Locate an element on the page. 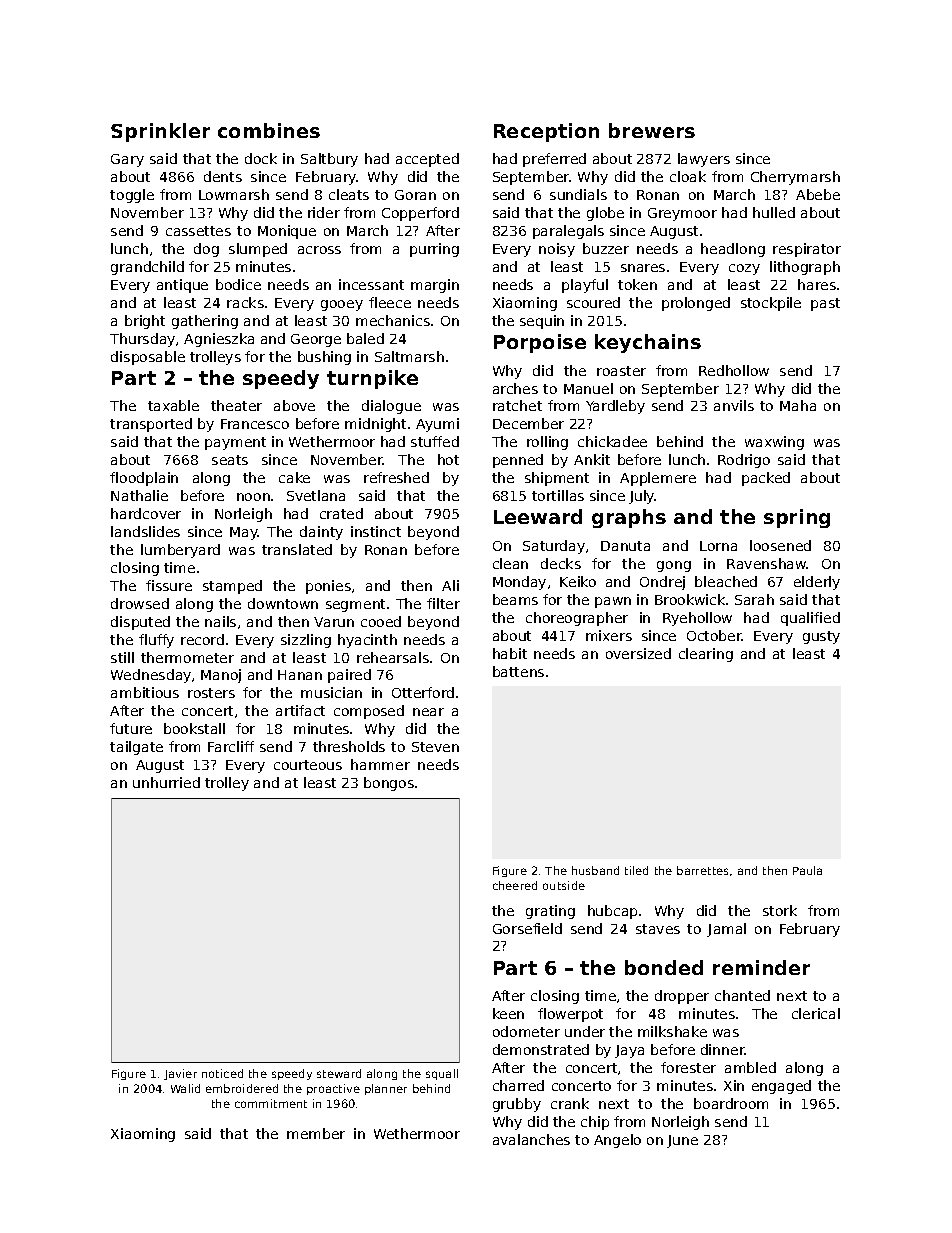 The image size is (952, 1233). bongos is located at coordinates (389, 784).
